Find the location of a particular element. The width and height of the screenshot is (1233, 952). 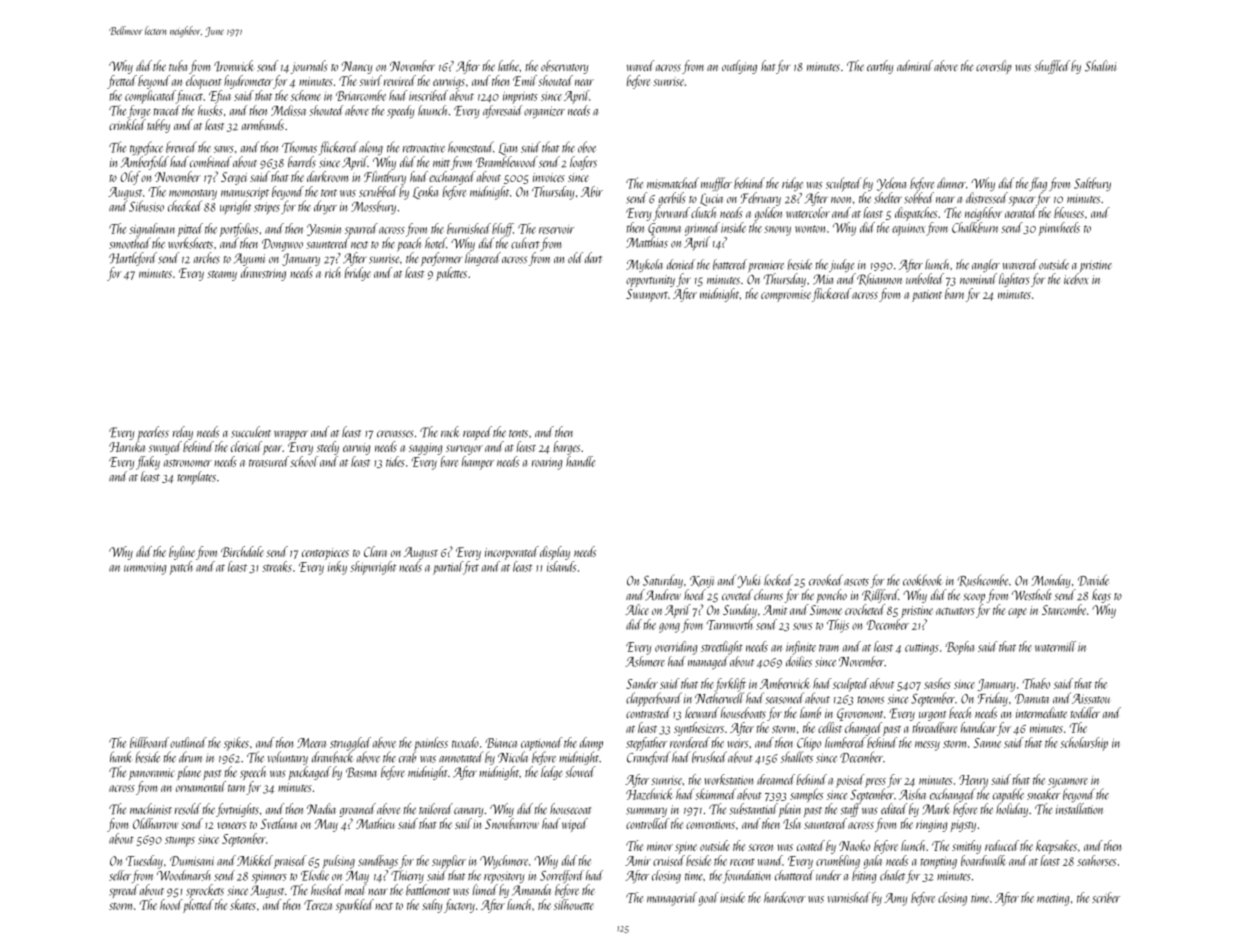

Monday is located at coordinates (1051, 581).
